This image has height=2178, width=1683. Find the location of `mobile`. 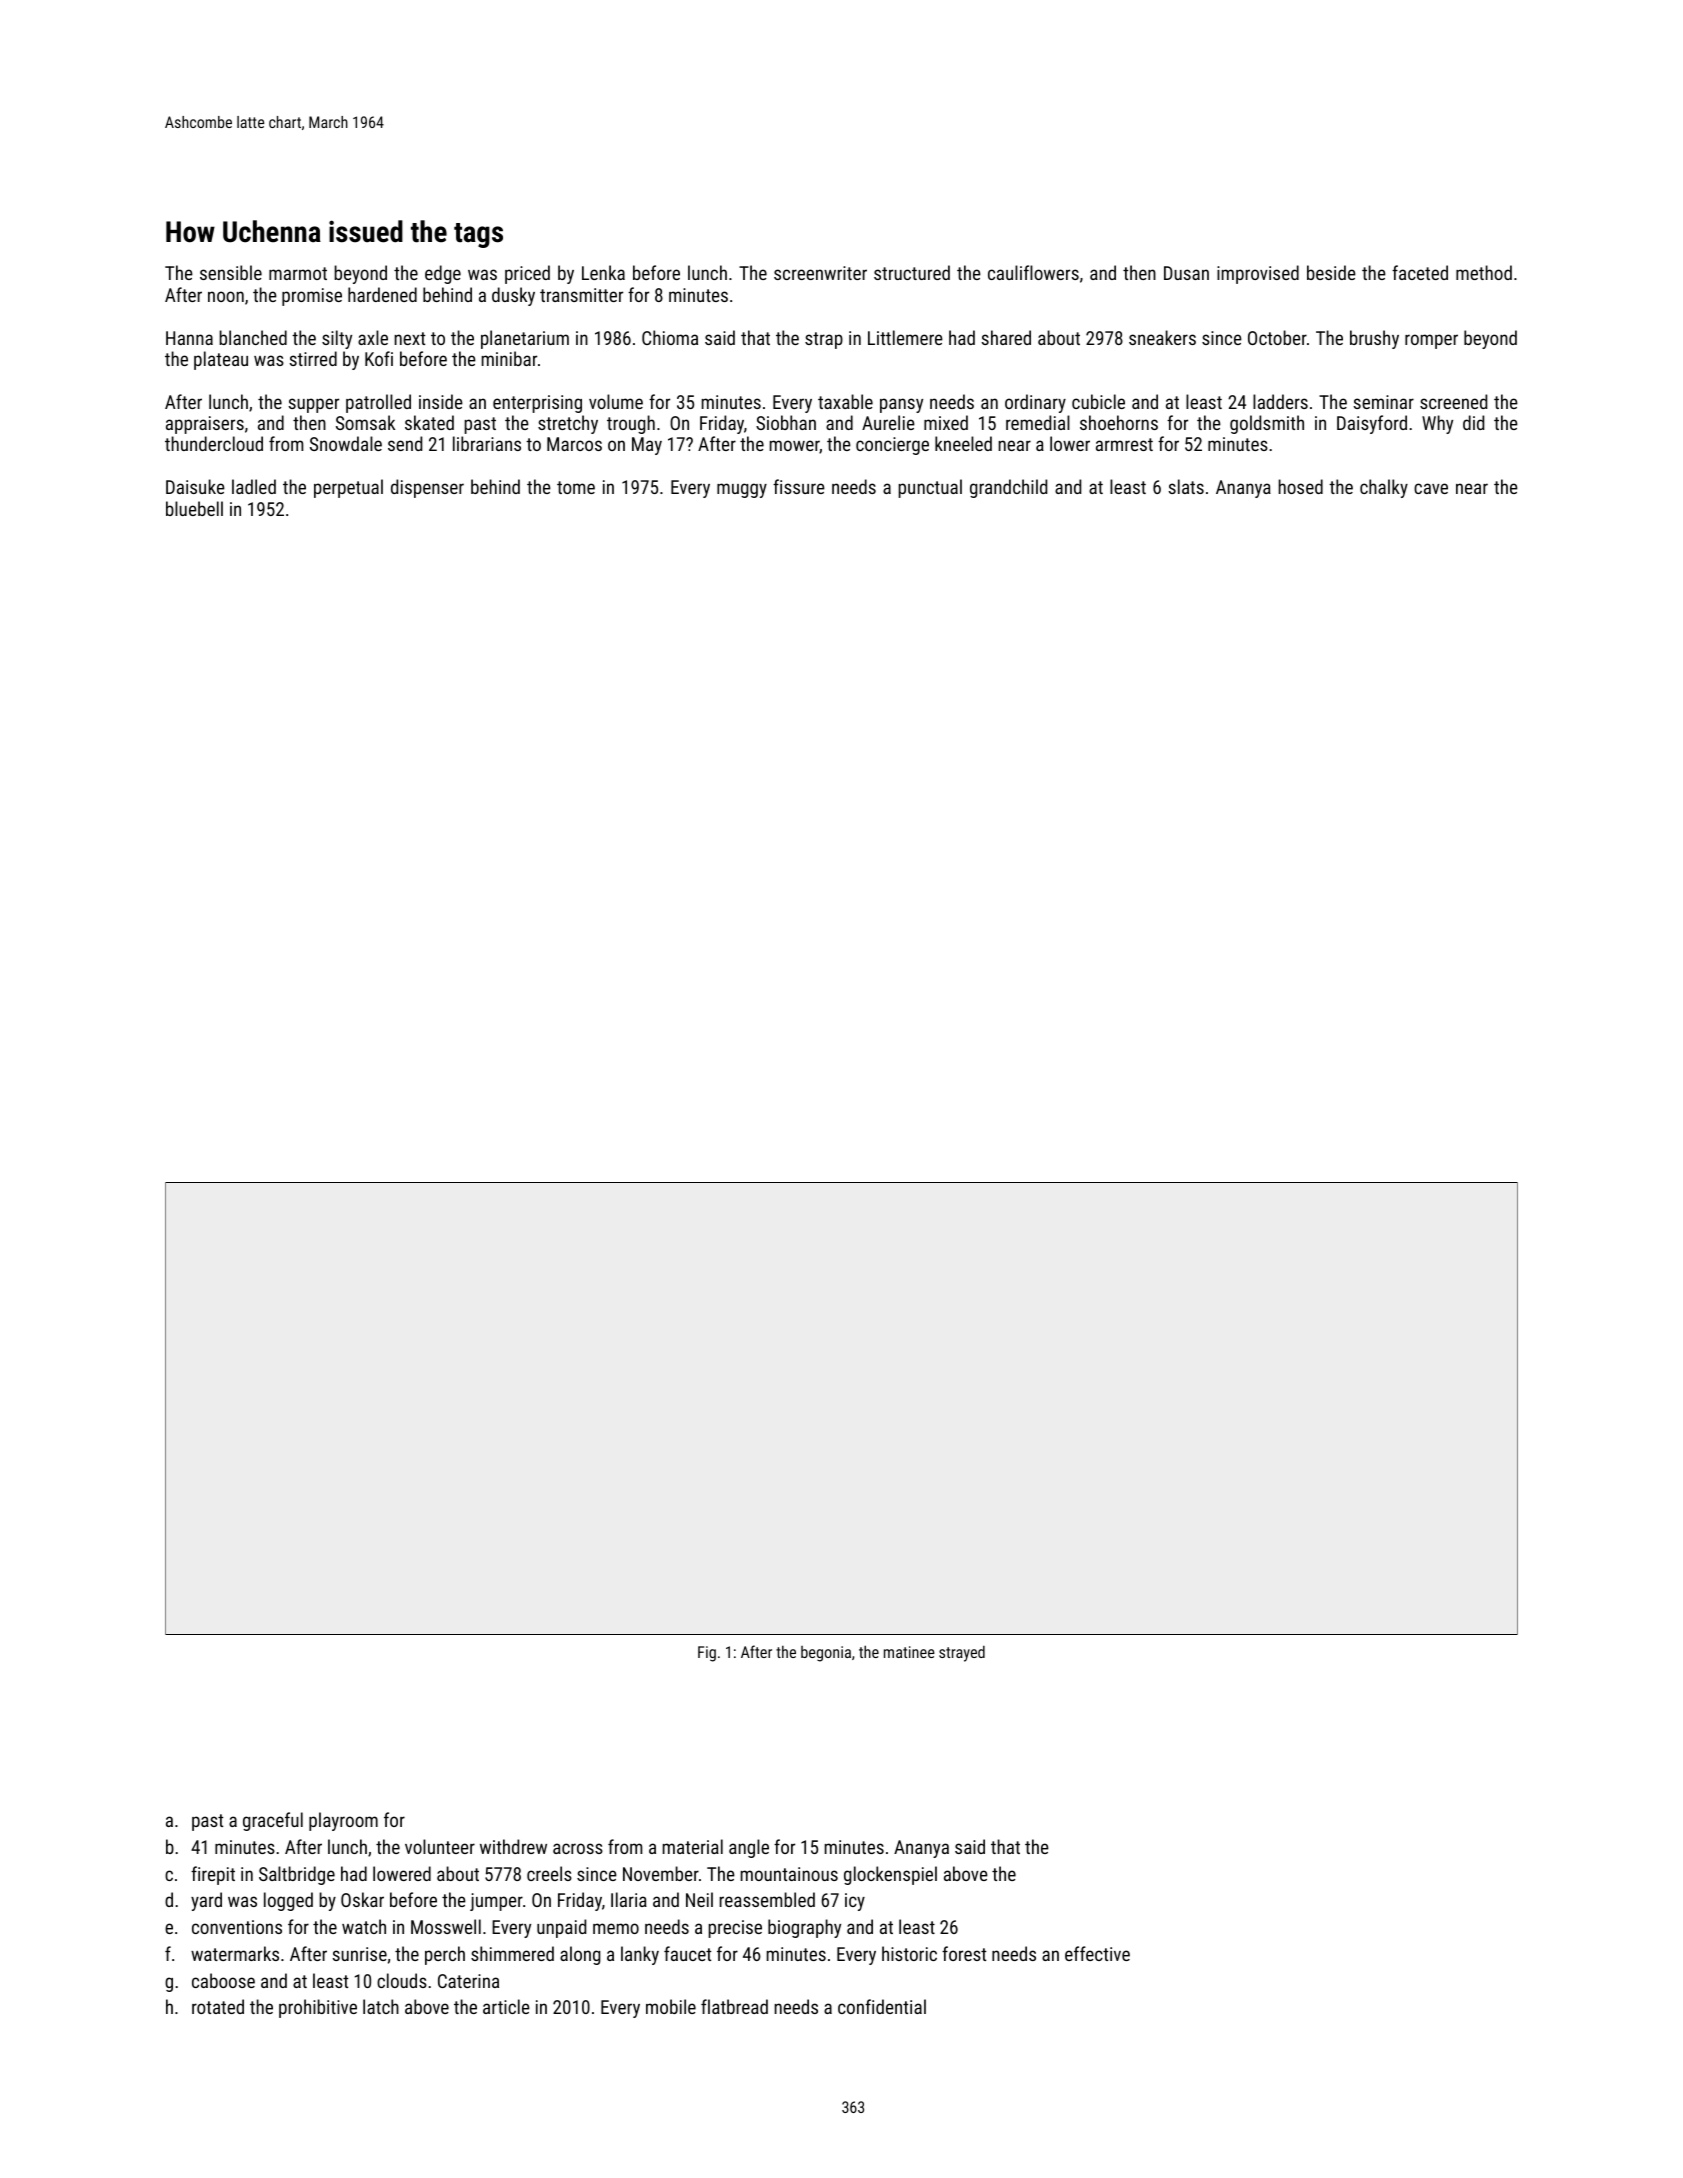

mobile is located at coordinates (671, 2006).
